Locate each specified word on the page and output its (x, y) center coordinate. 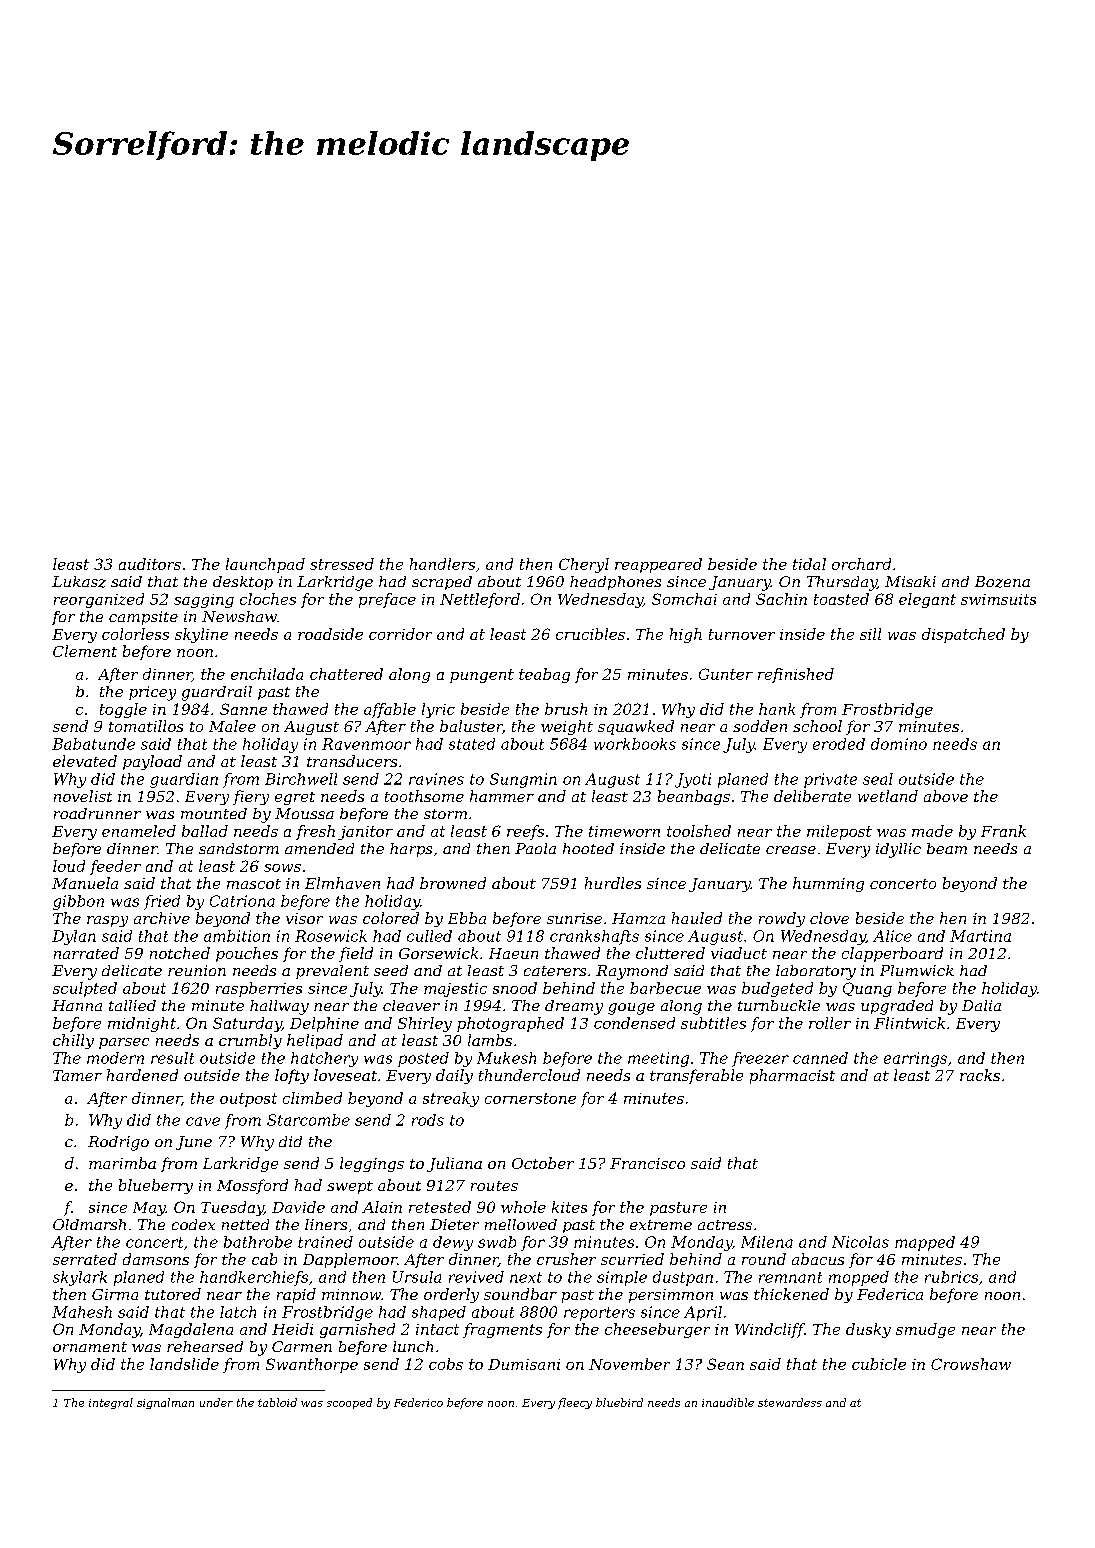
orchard (861, 564)
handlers (442, 564)
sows (282, 868)
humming (828, 884)
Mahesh (82, 1312)
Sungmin (523, 780)
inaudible (728, 1402)
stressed (342, 564)
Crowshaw (971, 1364)
